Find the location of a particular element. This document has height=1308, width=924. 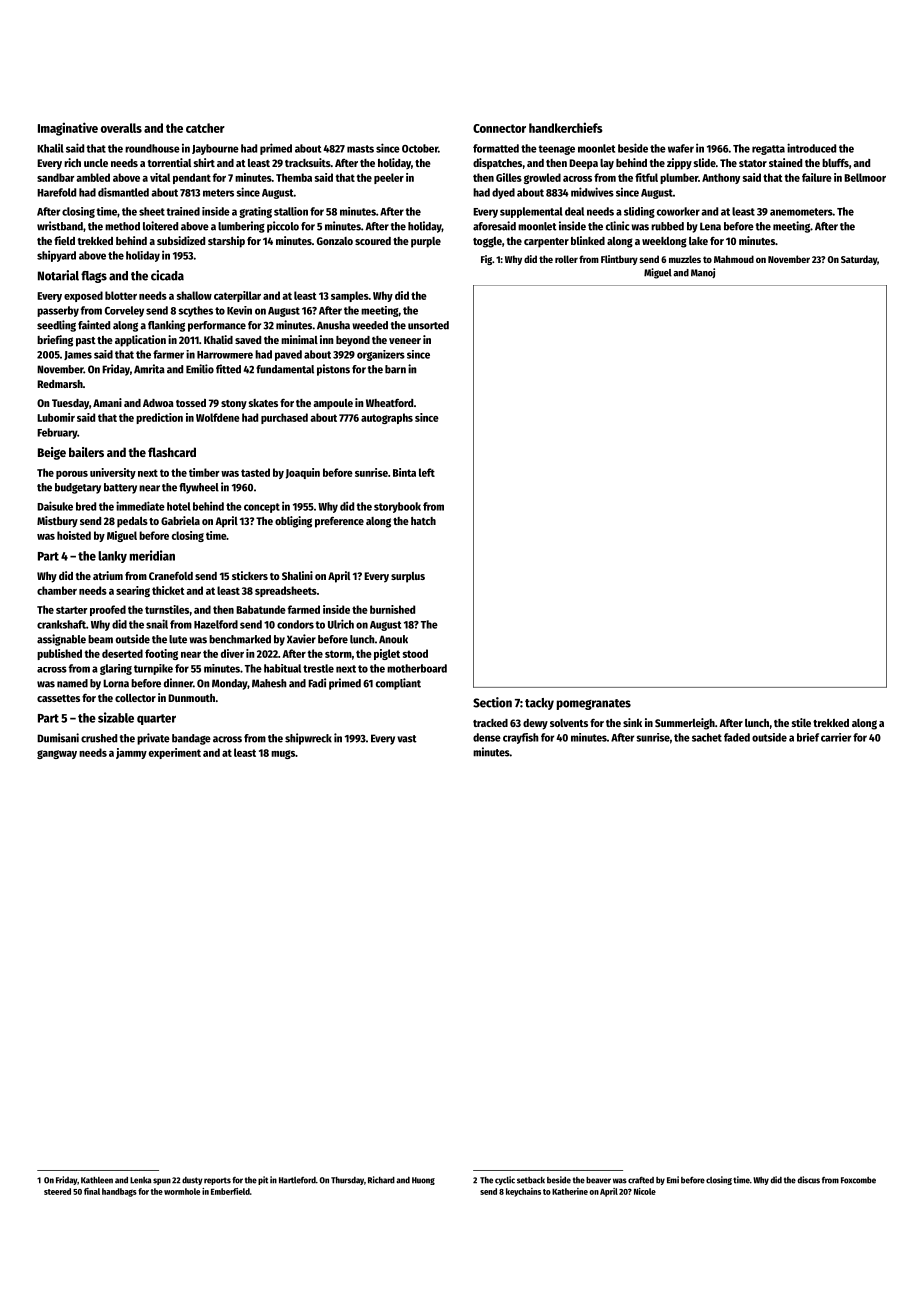

preference is located at coordinates (339, 522).
